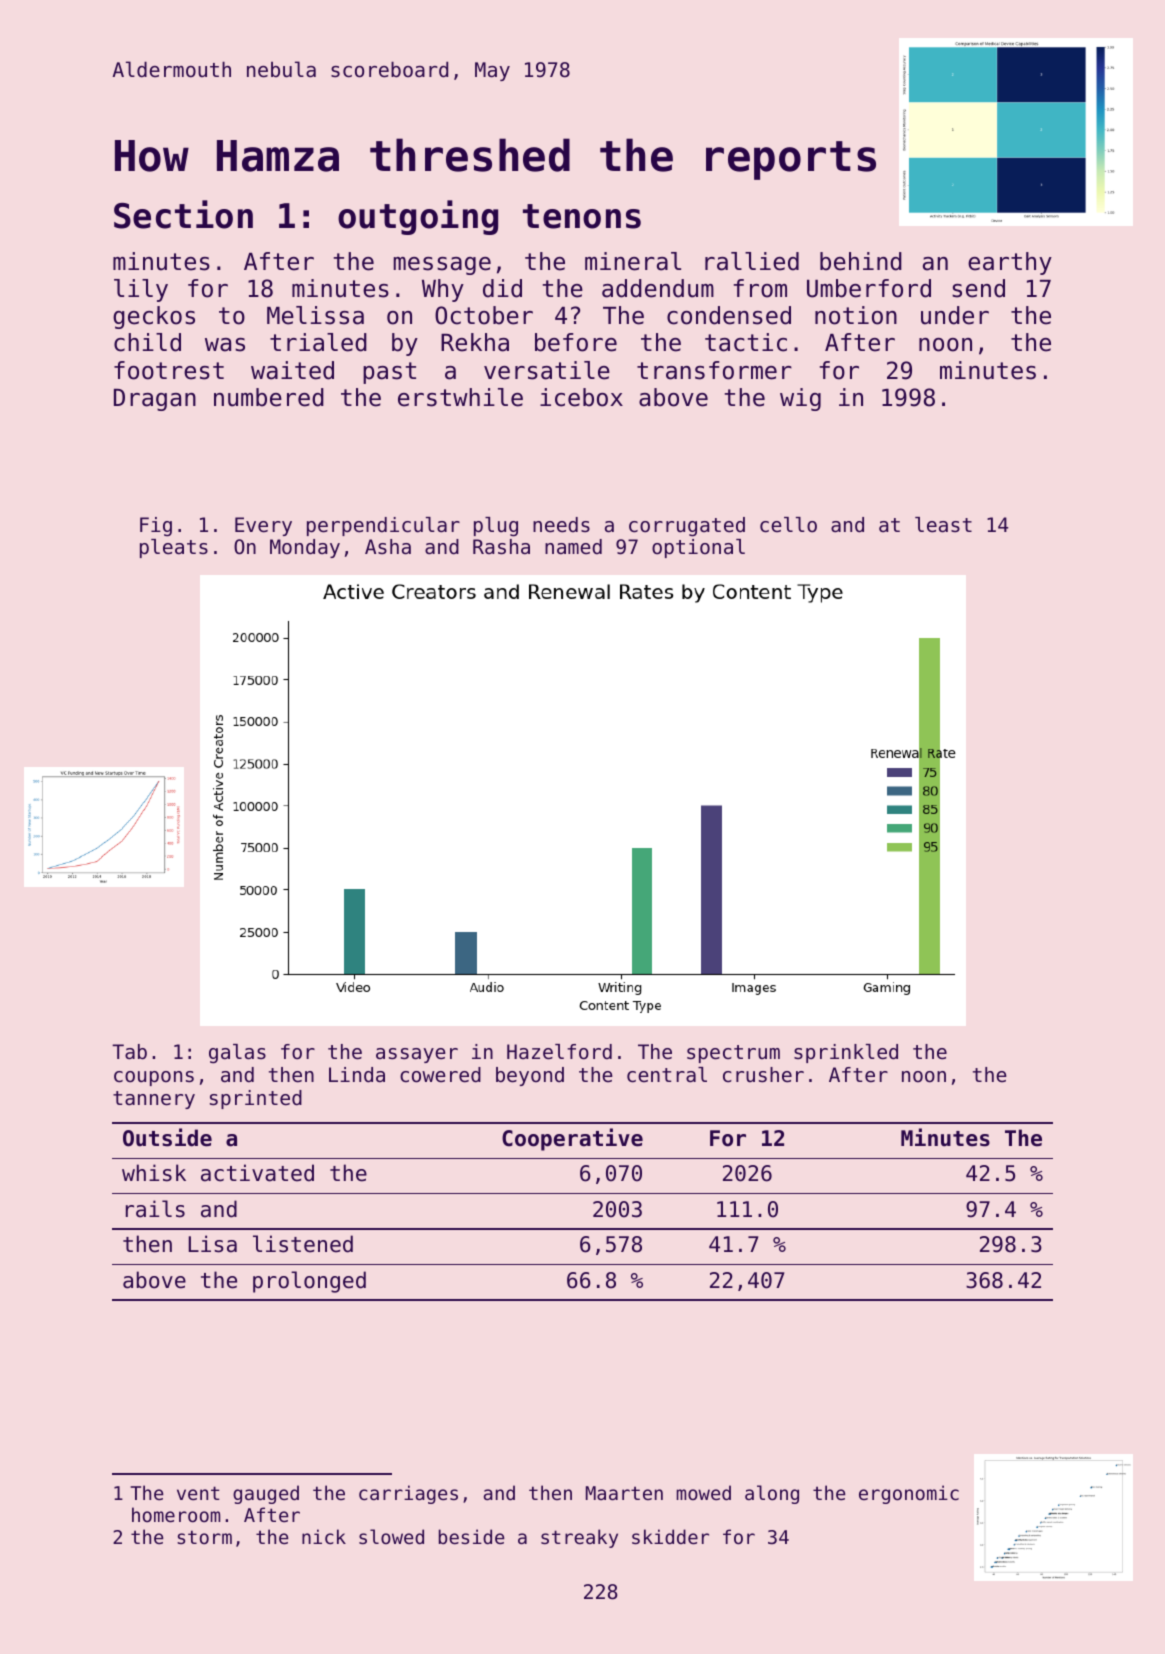 This document has height=1654, width=1165. Describe the element at coordinates (417, 1055) in the document. I see `assayer` at that location.
